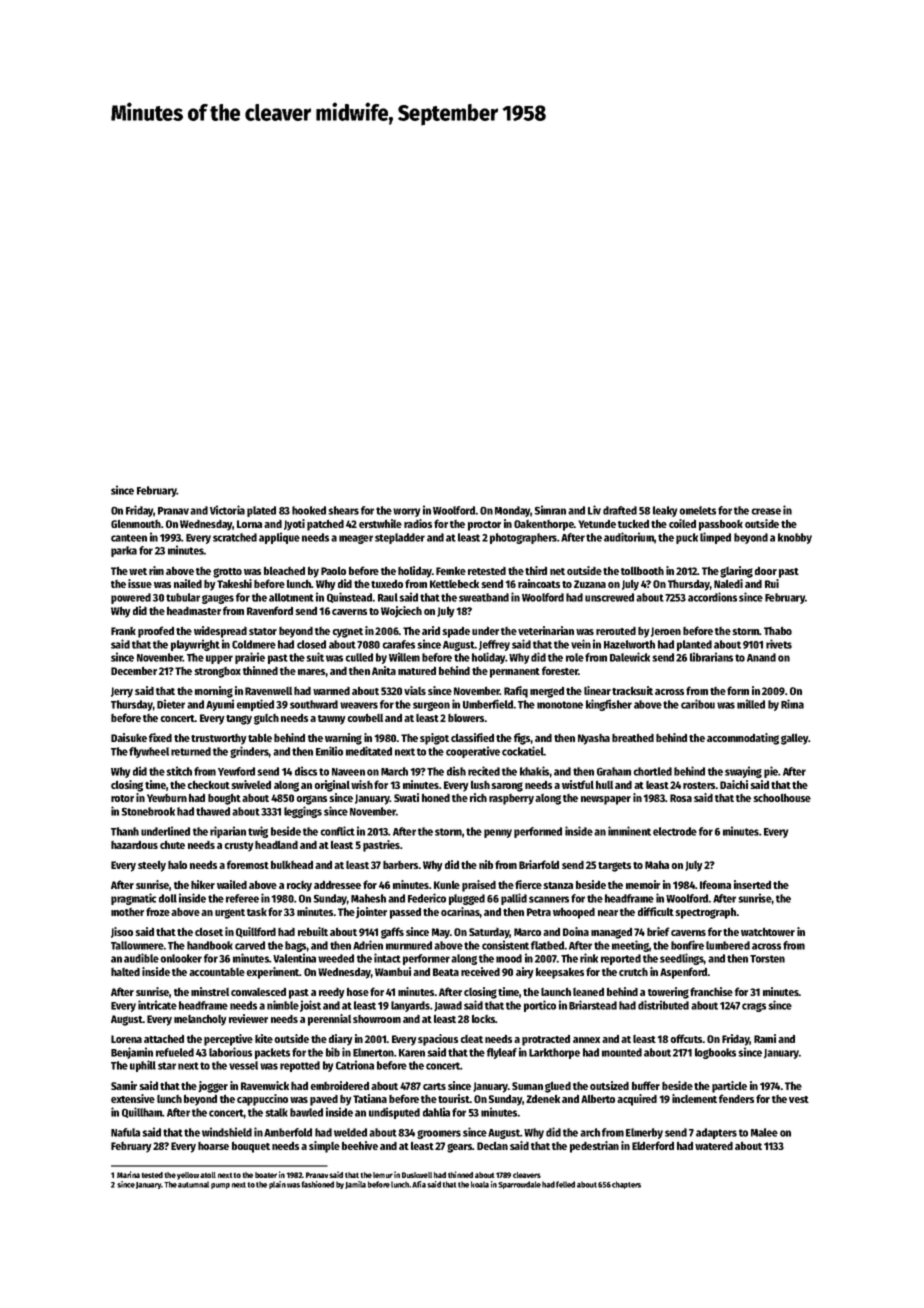 Image resolution: width=924 pixels, height=1308 pixels. Describe the element at coordinates (556, 991) in the document. I see `launch` at that location.
